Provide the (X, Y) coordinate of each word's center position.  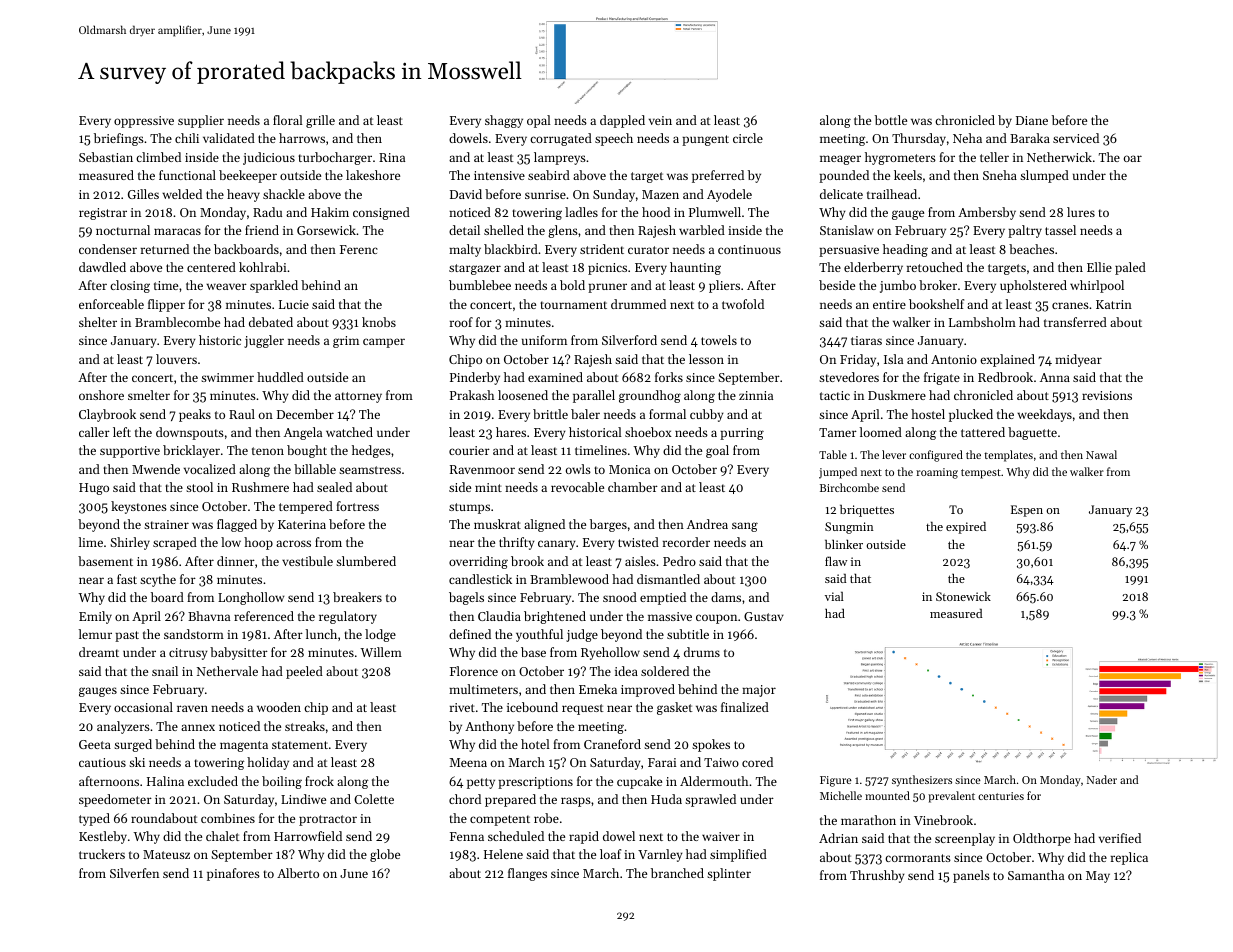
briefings (119, 139)
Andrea (707, 524)
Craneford (612, 744)
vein (660, 120)
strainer (166, 524)
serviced (1076, 138)
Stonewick (963, 596)
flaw (836, 561)
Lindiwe (303, 799)
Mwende (156, 469)
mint (488, 487)
